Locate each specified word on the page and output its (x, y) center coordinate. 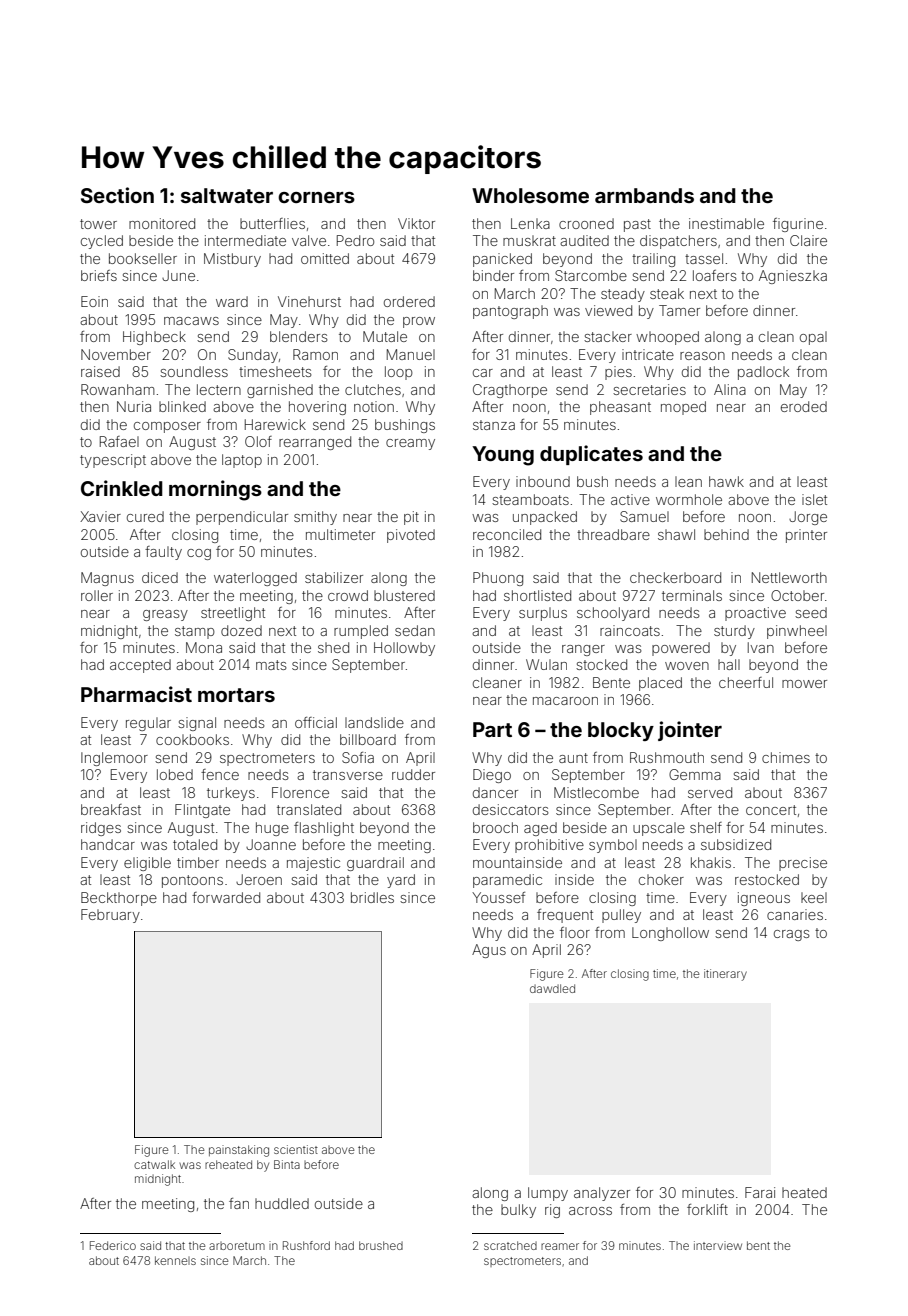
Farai (760, 1192)
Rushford (306, 1245)
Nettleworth (789, 577)
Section (117, 195)
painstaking (239, 1151)
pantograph (510, 312)
